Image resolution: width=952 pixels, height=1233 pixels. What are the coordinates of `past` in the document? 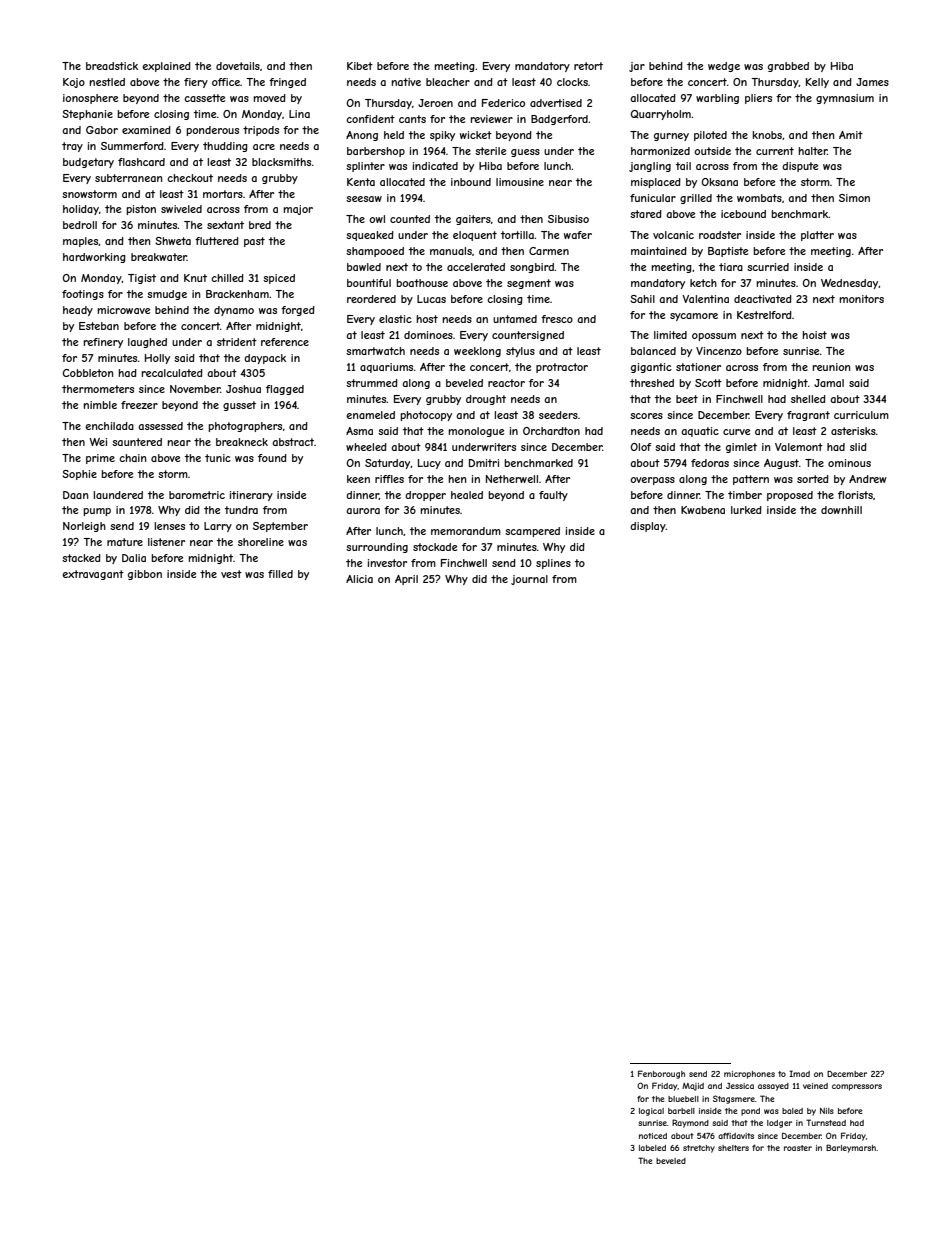 It's located at (254, 242).
